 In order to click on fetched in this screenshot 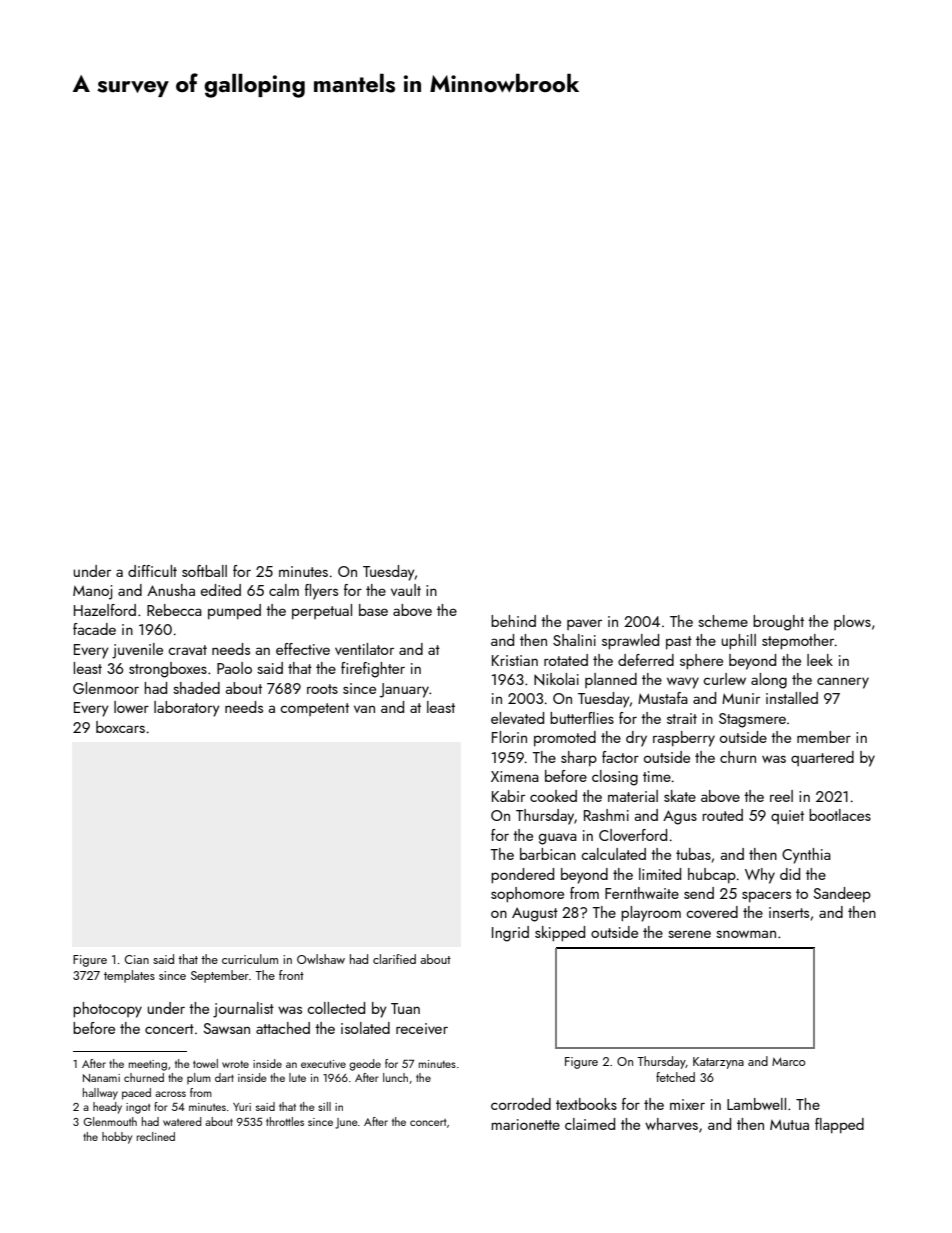, I will do `click(675, 1077)`.
